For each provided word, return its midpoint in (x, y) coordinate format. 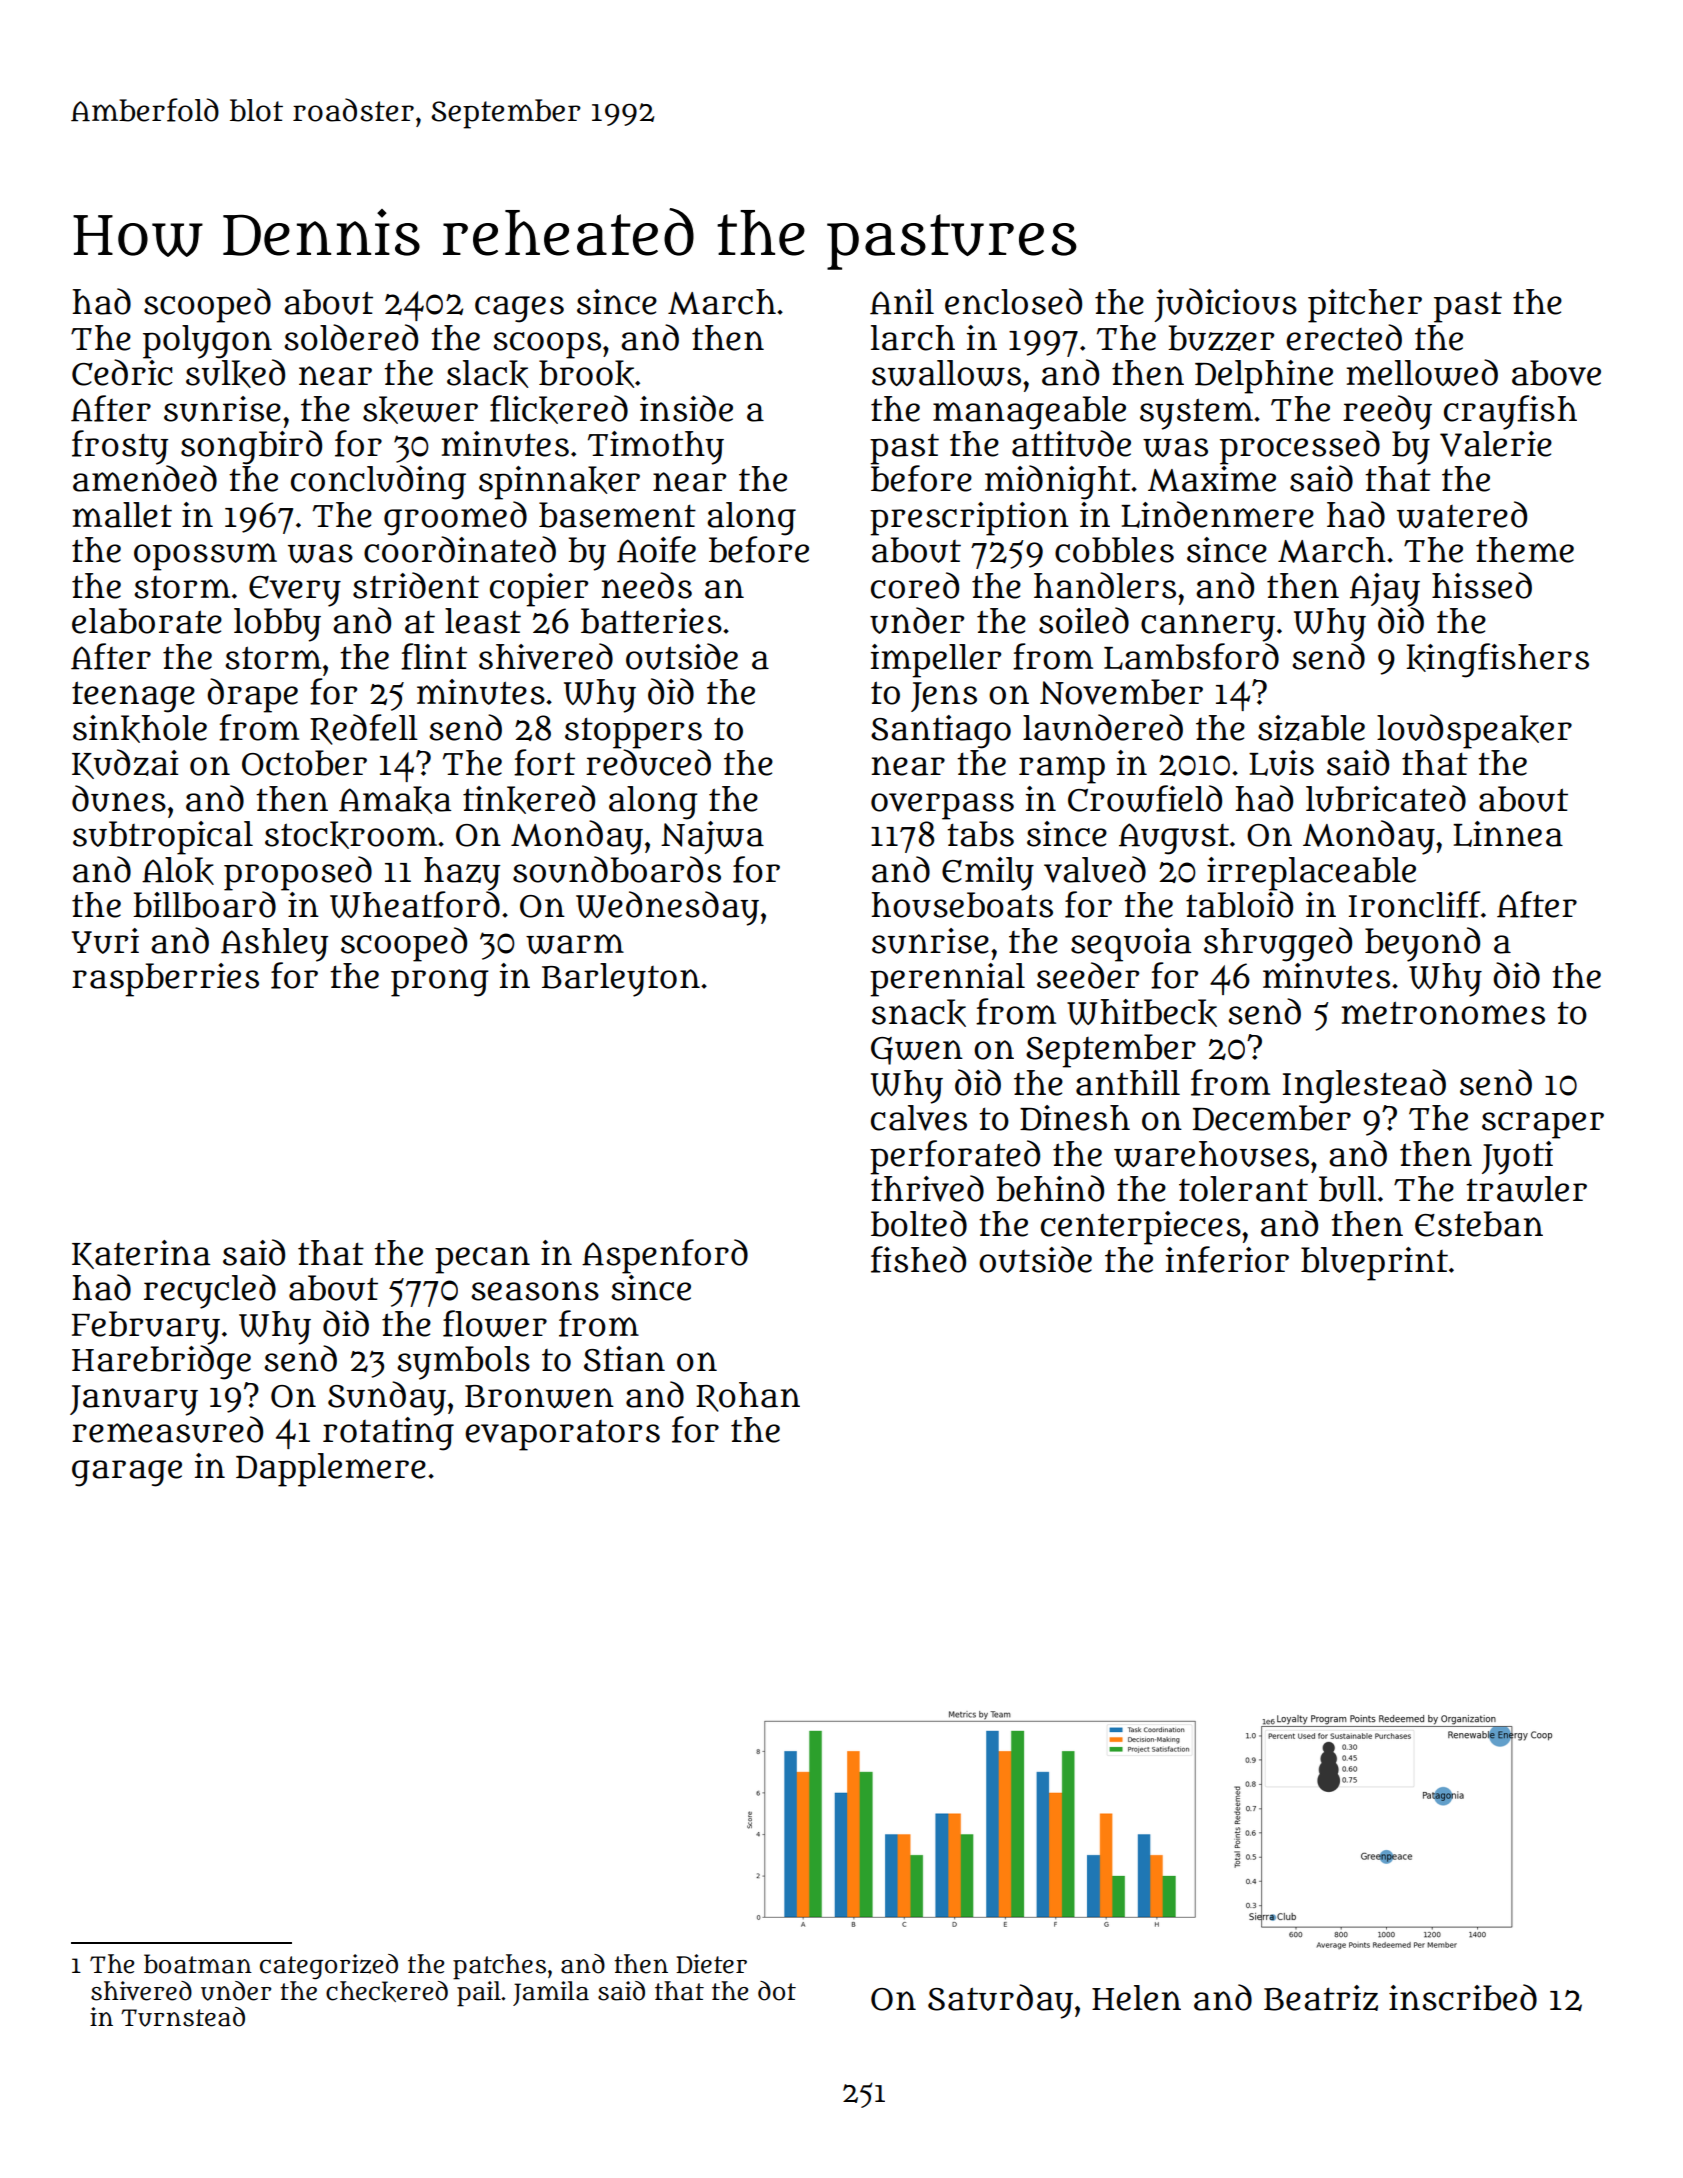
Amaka (395, 800)
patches (499, 1967)
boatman (198, 1964)
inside (686, 408)
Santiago (941, 732)
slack (487, 374)
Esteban (1479, 1224)
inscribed (1463, 1997)
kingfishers (1497, 660)
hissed (1482, 585)
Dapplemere (331, 1470)
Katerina (141, 1254)
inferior (1227, 1259)
